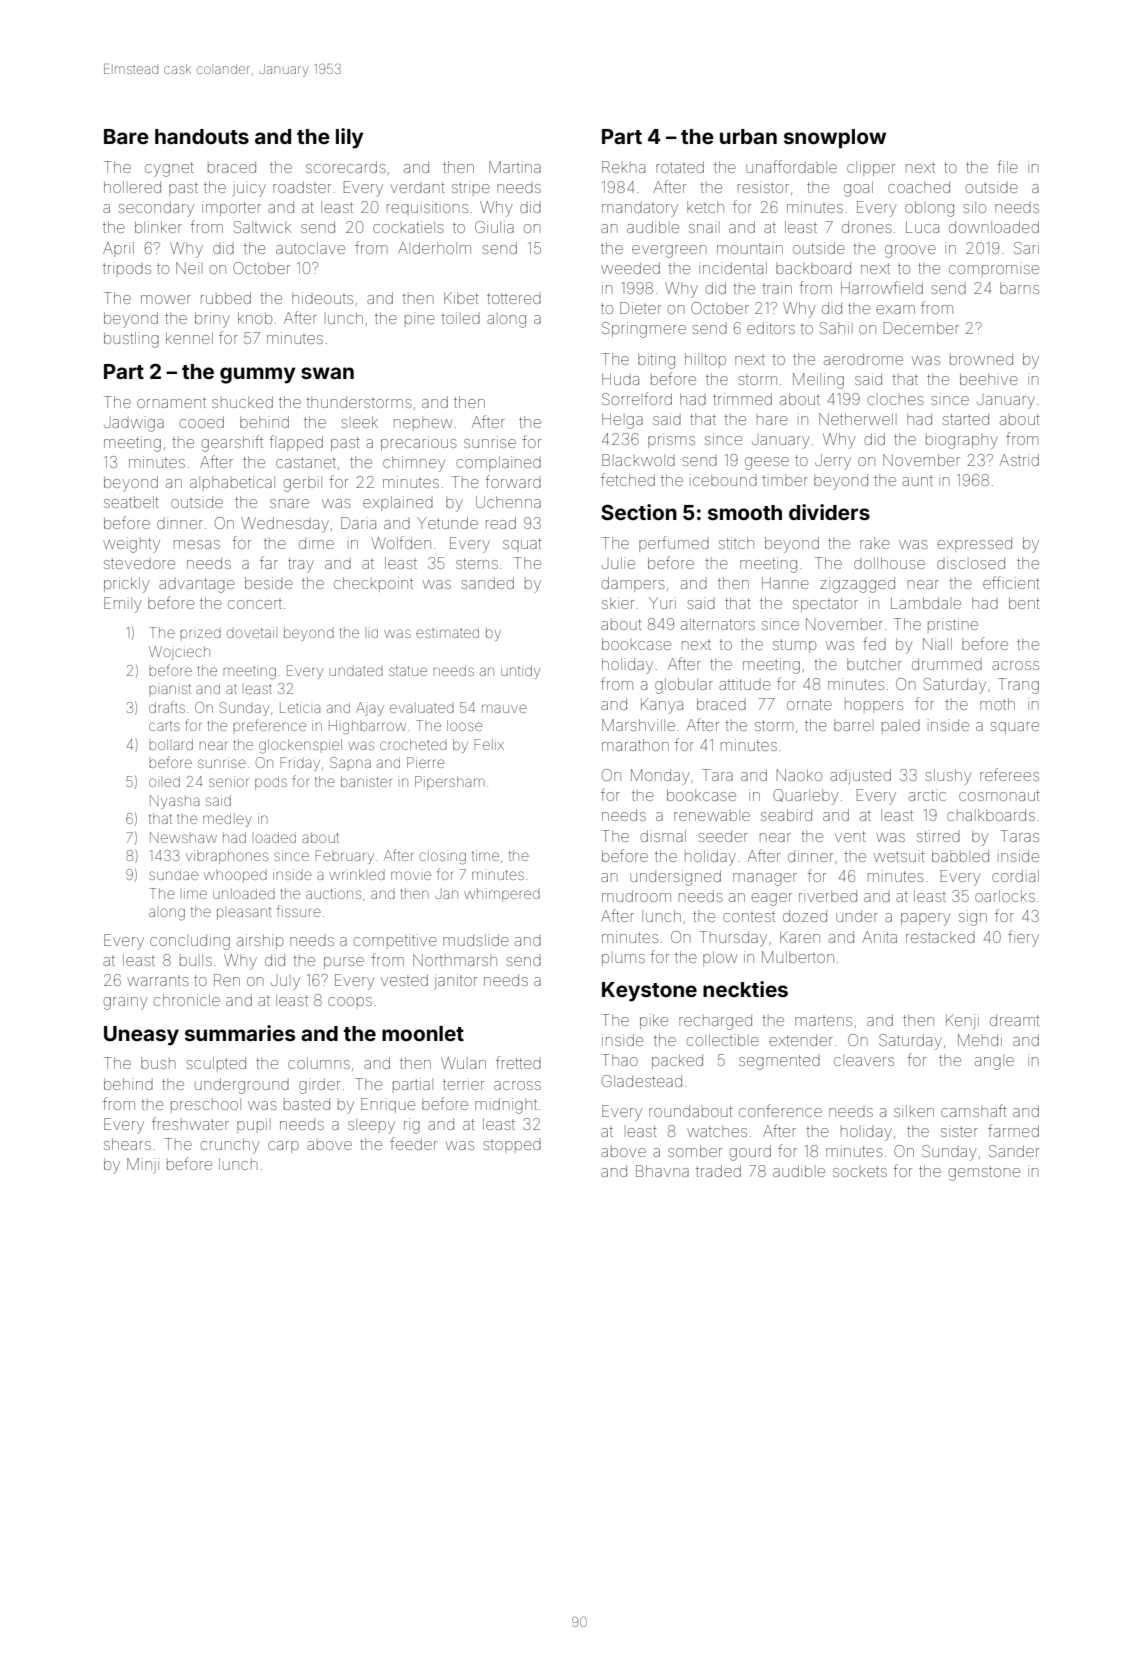 The image size is (1143, 1655). What do you see at coordinates (122, 605) in the screenshot?
I see `Emily` at bounding box center [122, 605].
